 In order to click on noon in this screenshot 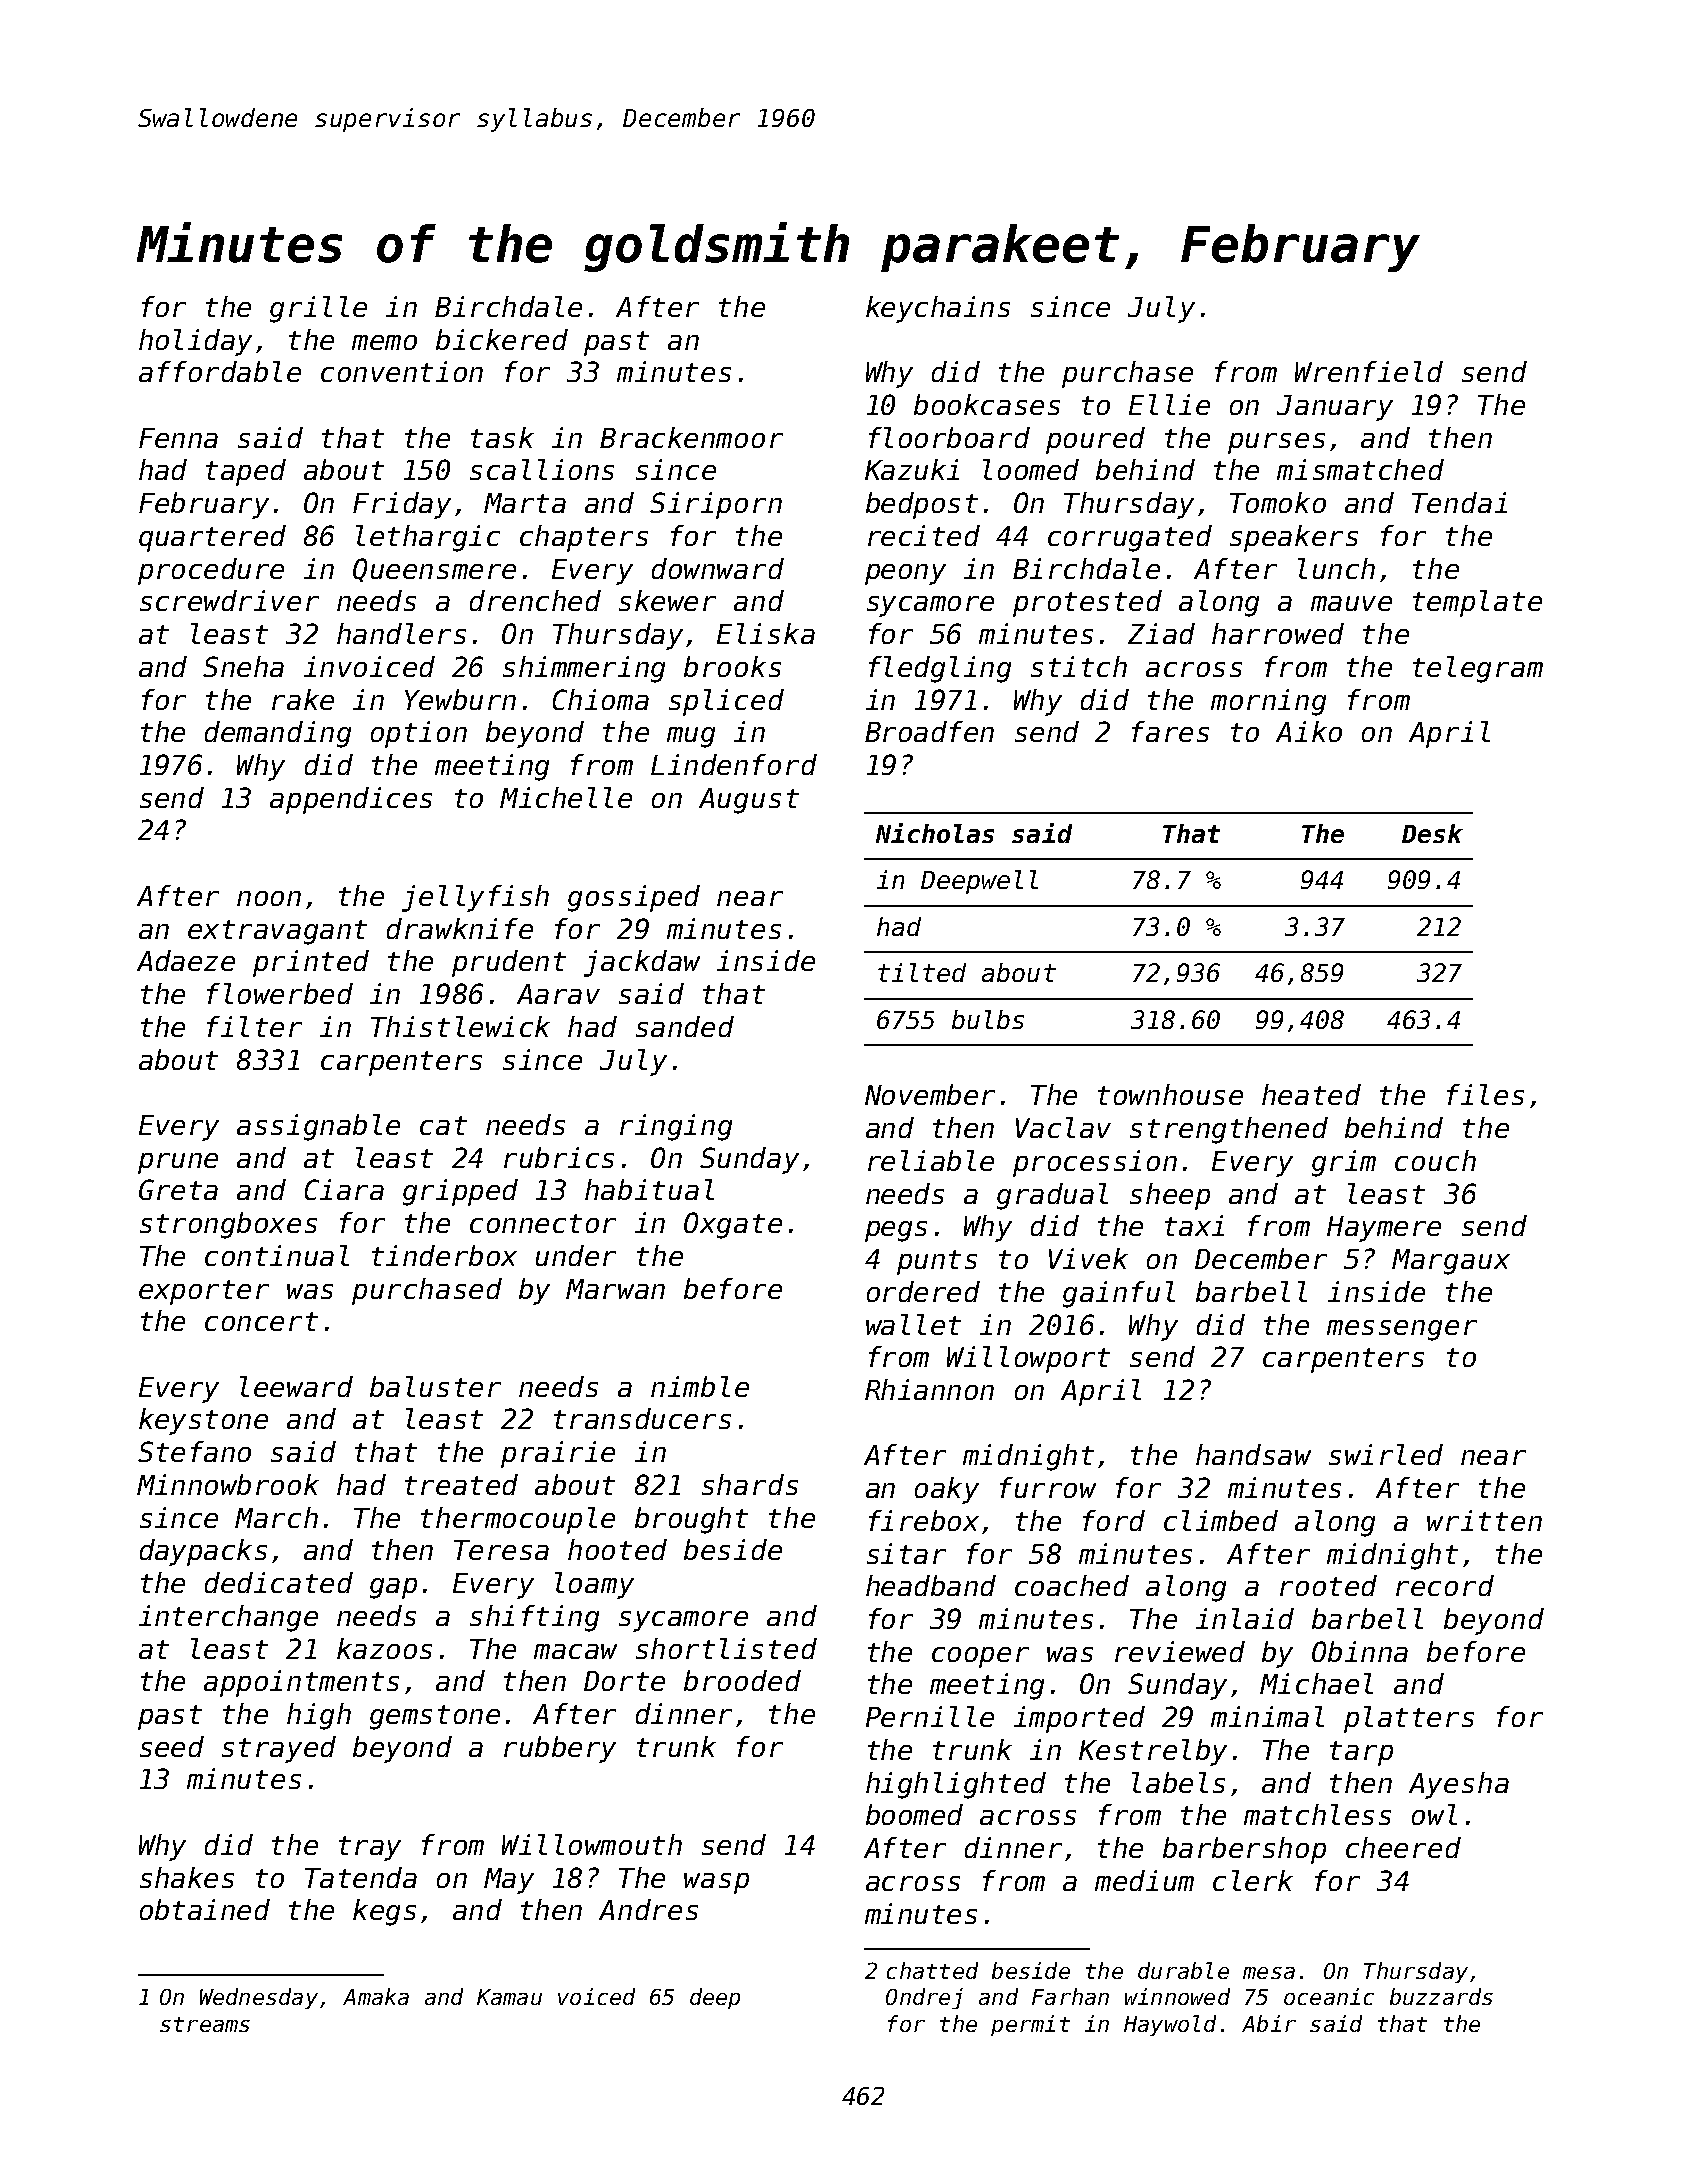, I will do `click(269, 898)`.
